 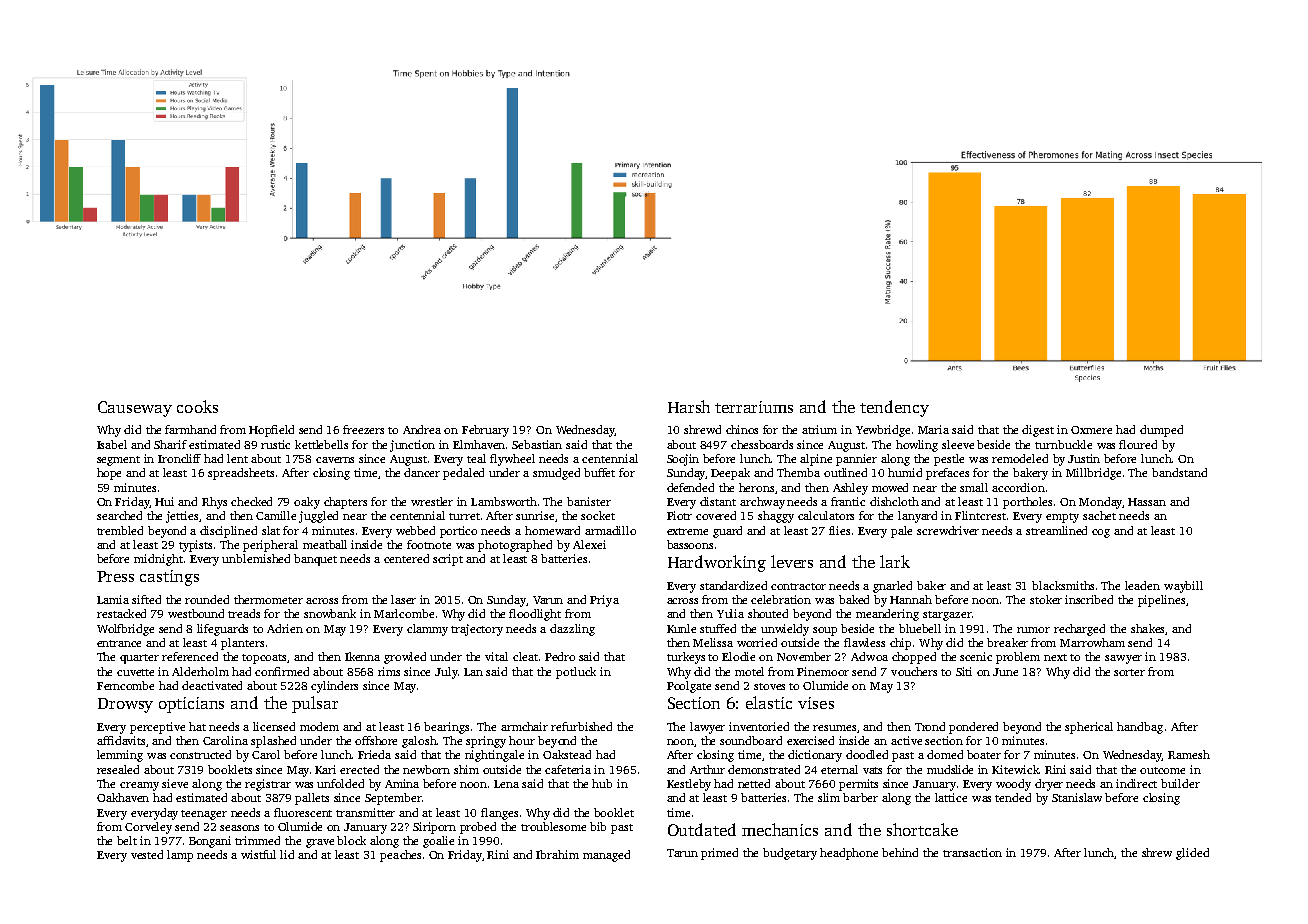 What do you see at coordinates (204, 815) in the page?
I see `teenager` at bounding box center [204, 815].
